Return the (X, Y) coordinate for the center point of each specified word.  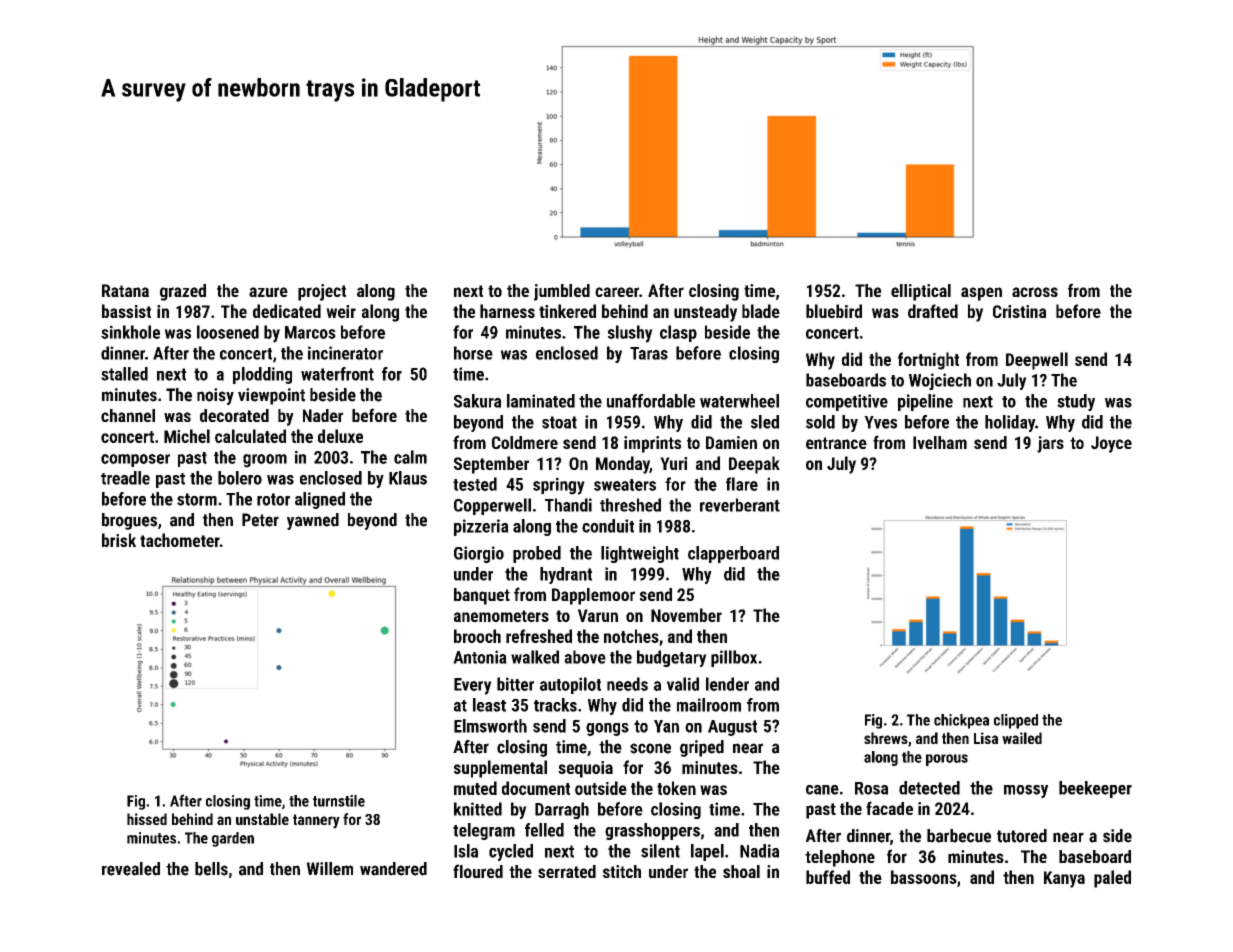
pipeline (925, 402)
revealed (131, 869)
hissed (147, 819)
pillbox (734, 658)
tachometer (180, 540)
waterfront (337, 374)
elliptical (921, 292)
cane (822, 790)
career (617, 292)
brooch (477, 636)
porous (947, 760)
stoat (559, 422)
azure (268, 292)
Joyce (1111, 444)
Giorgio (479, 554)
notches (631, 636)
